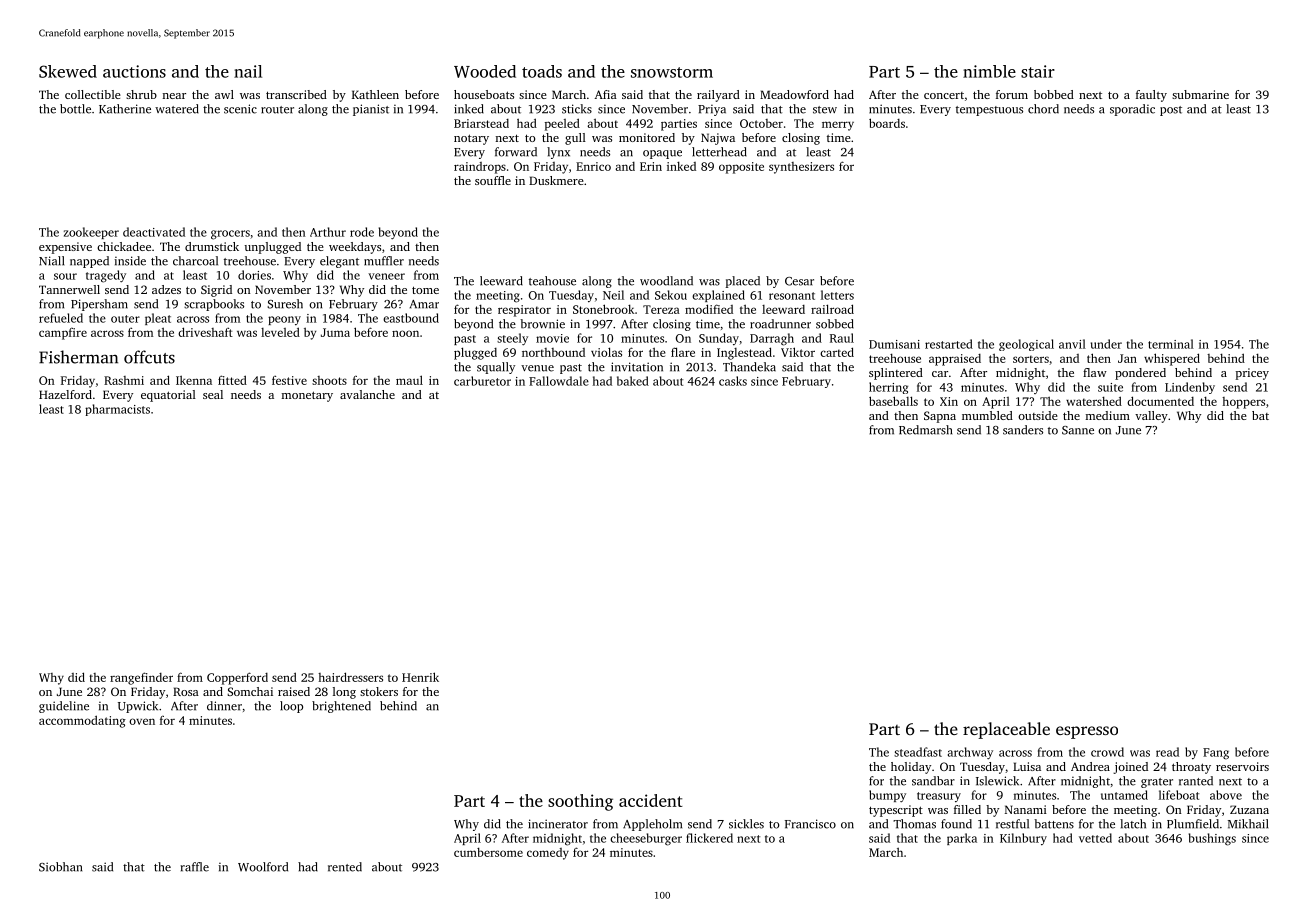 This page has width=1308, height=924. Describe the element at coordinates (652, 825) in the page. I see `Appleholm` at that location.
